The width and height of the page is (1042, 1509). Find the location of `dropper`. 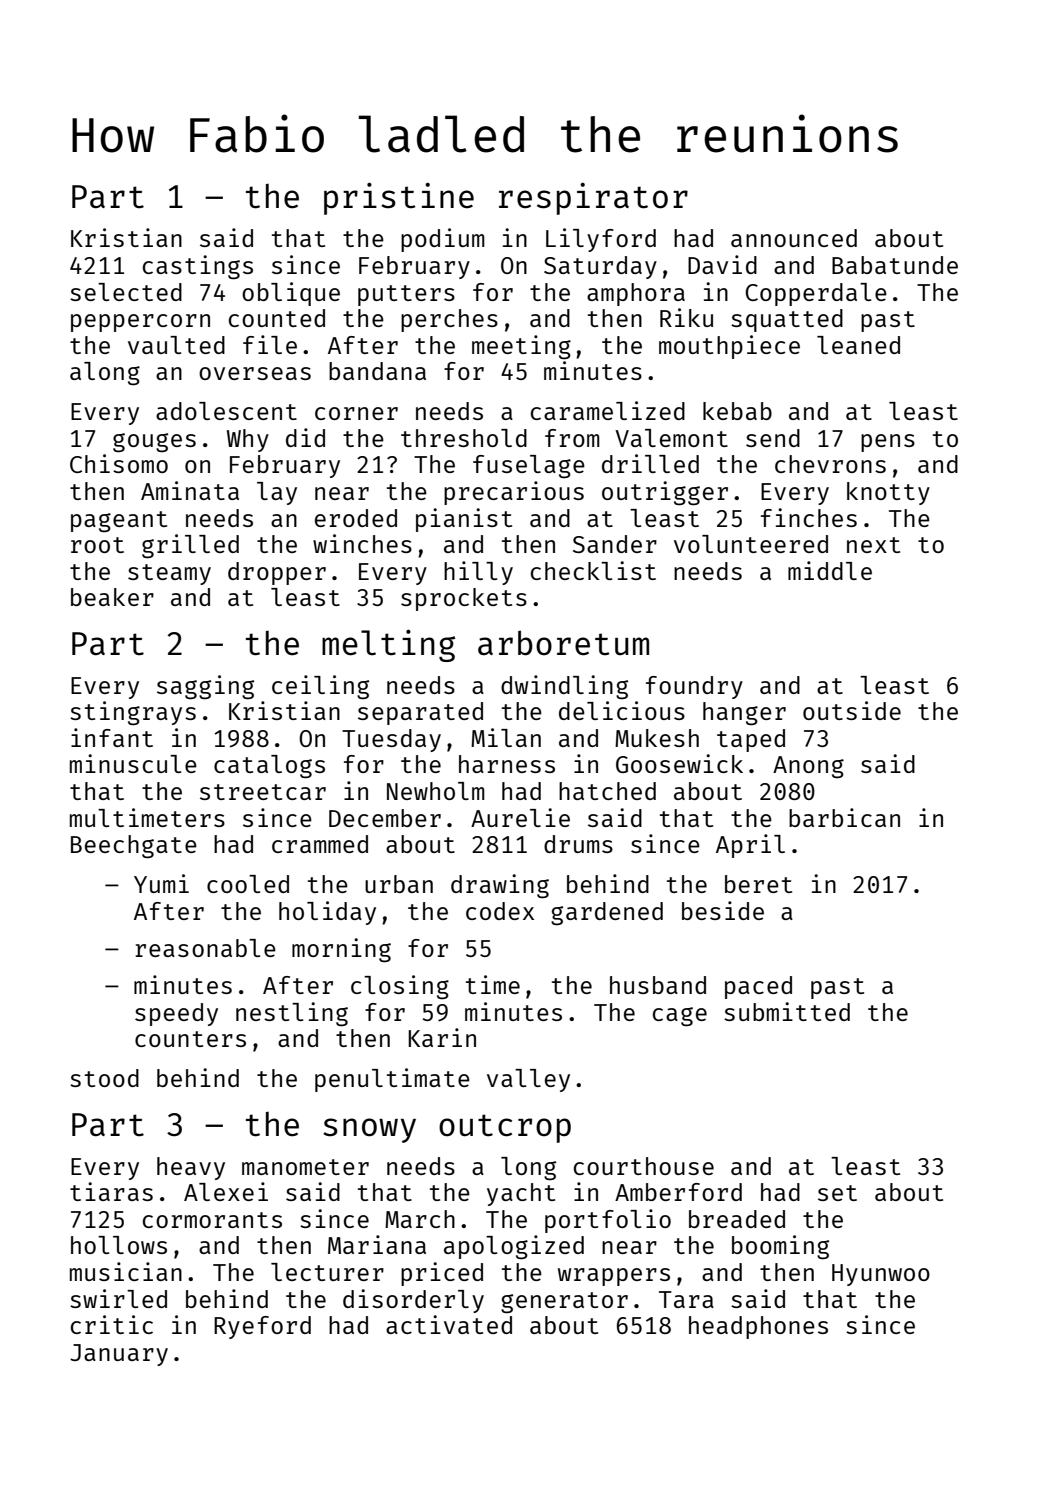

dropper is located at coordinates (277, 573).
